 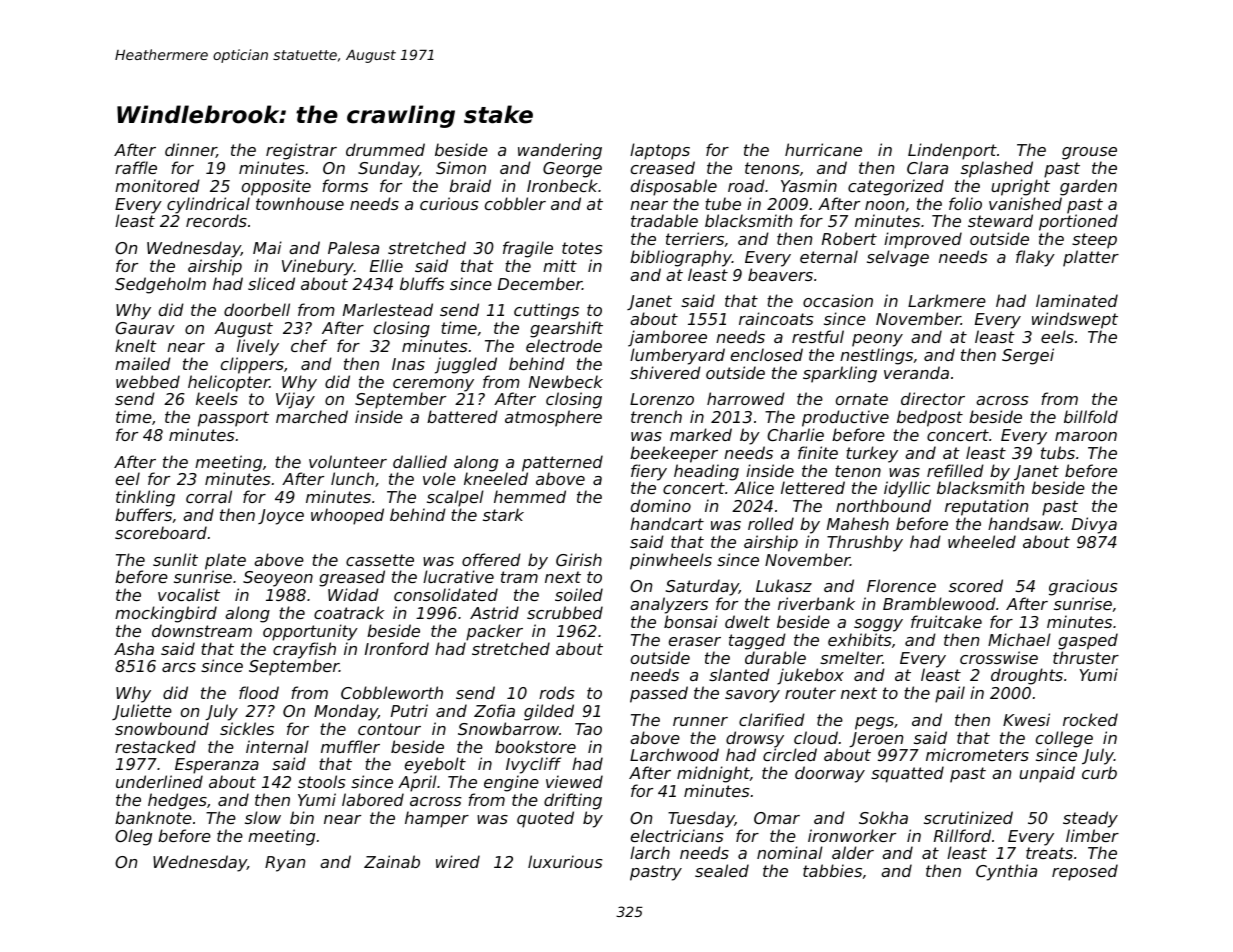 I want to click on hurricane, so click(x=823, y=149).
